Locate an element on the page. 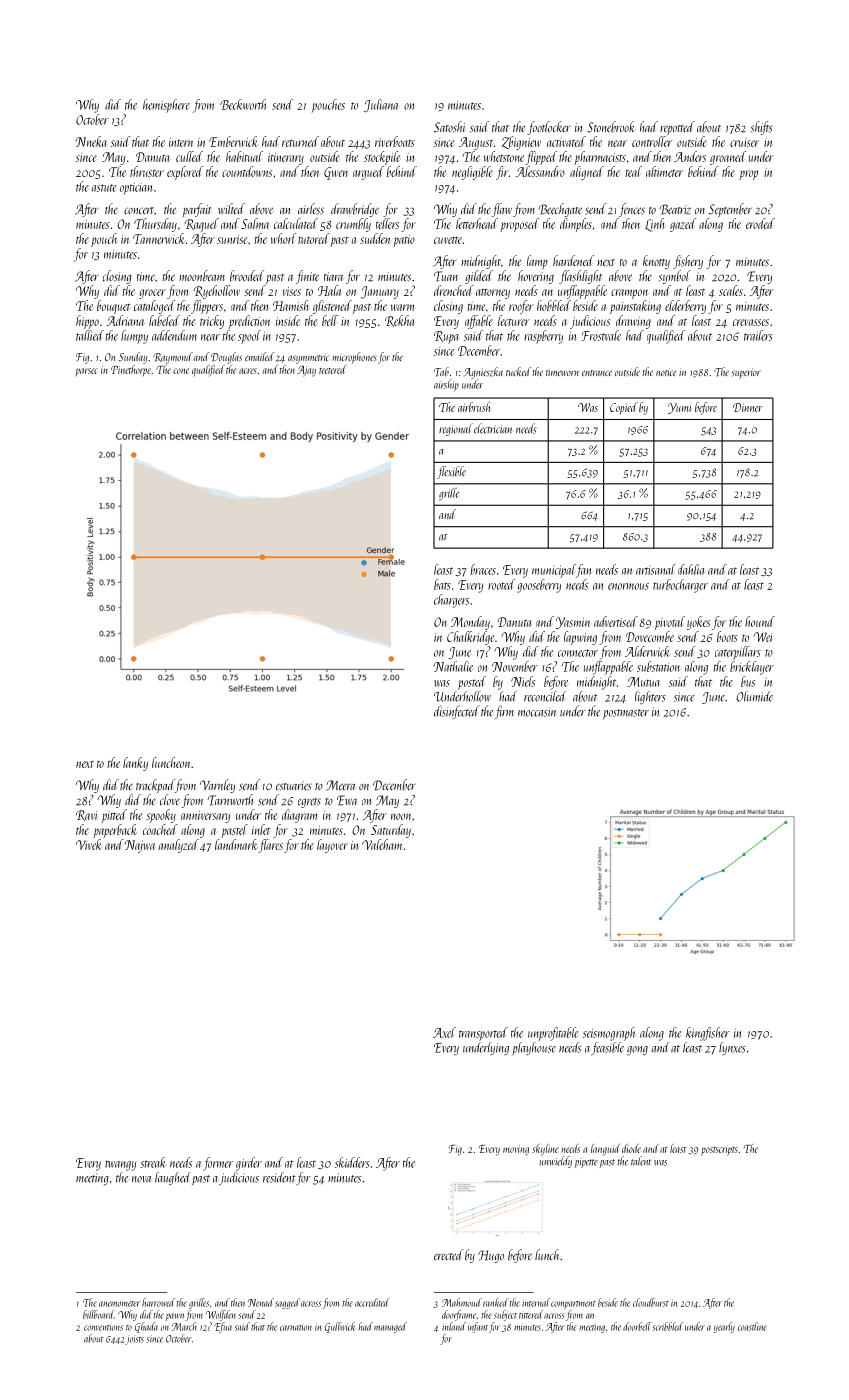 The height and width of the document is (1400, 849). stockpile is located at coordinates (382, 158).
